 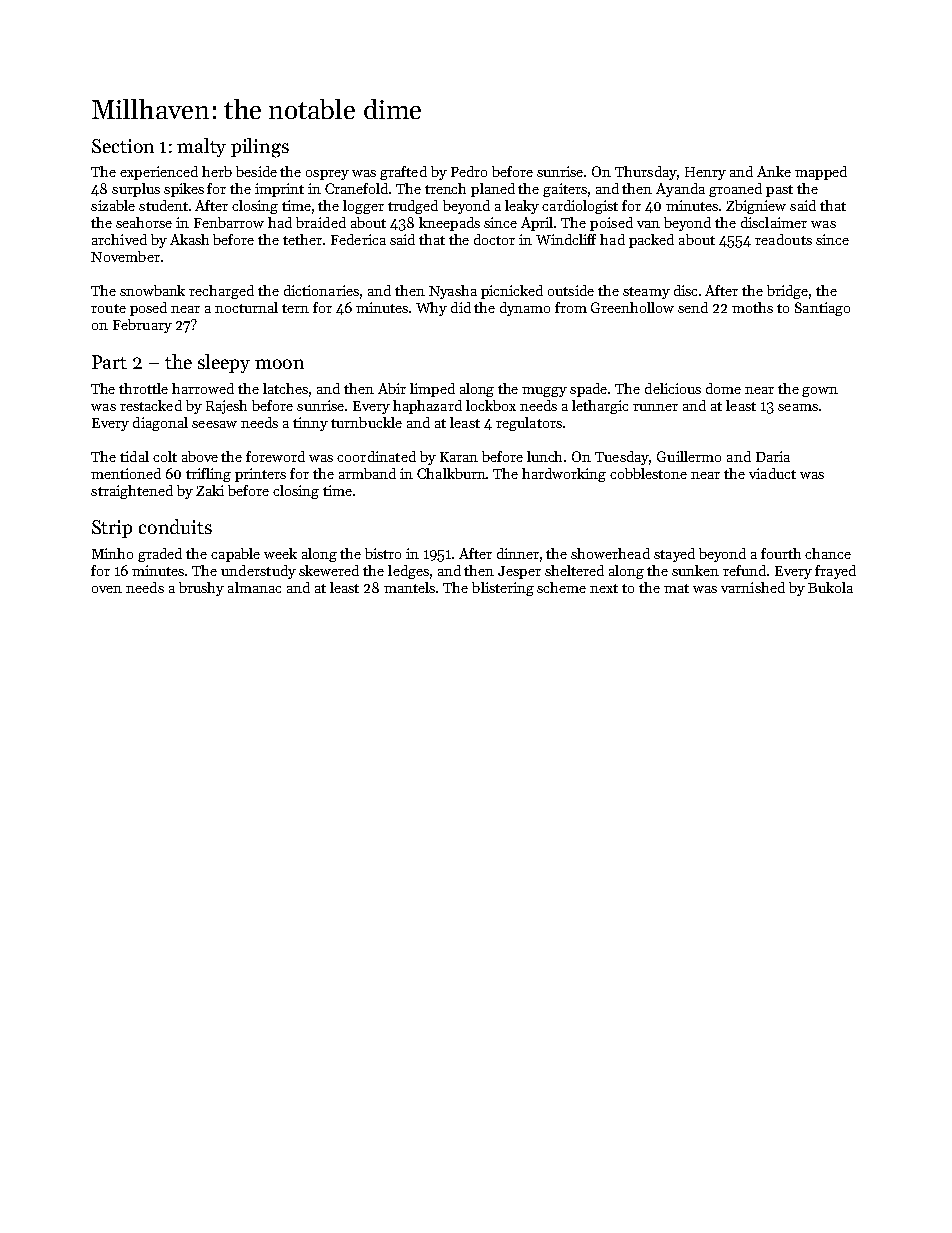 What do you see at coordinates (774, 171) in the screenshot?
I see `Anke` at bounding box center [774, 171].
